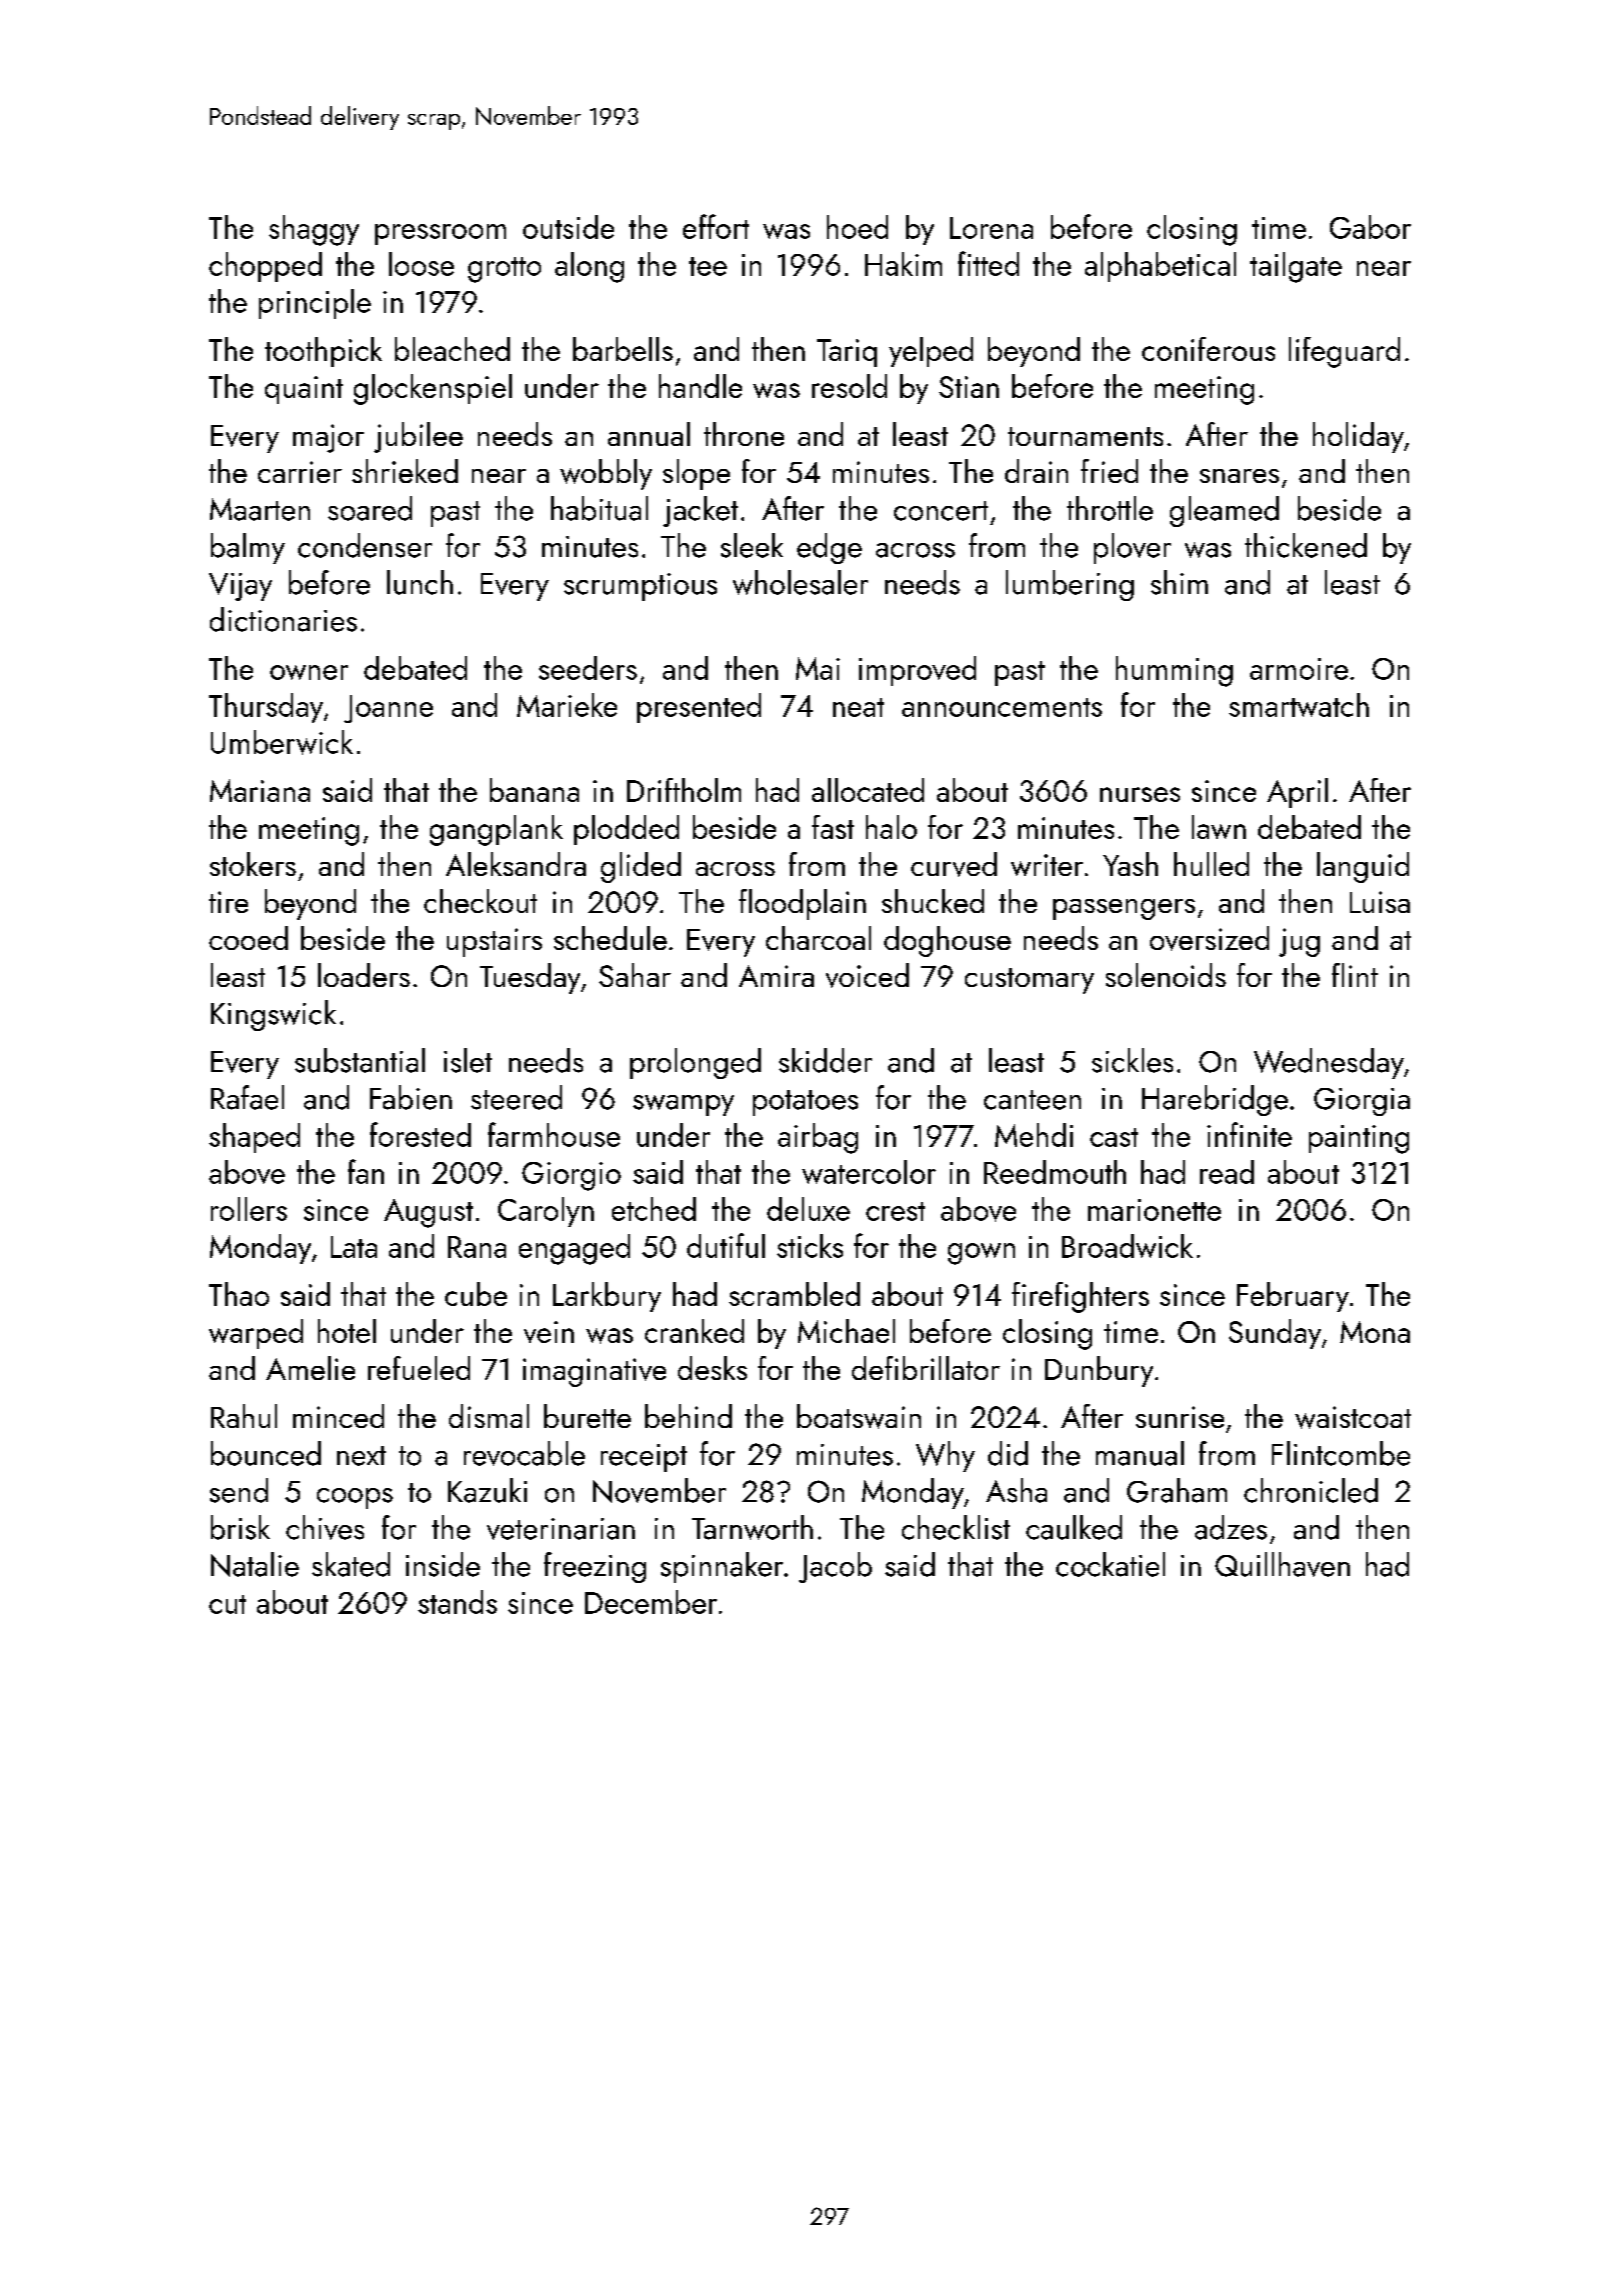  Describe the element at coordinates (1140, 794) in the screenshot. I see `nurses` at that location.
